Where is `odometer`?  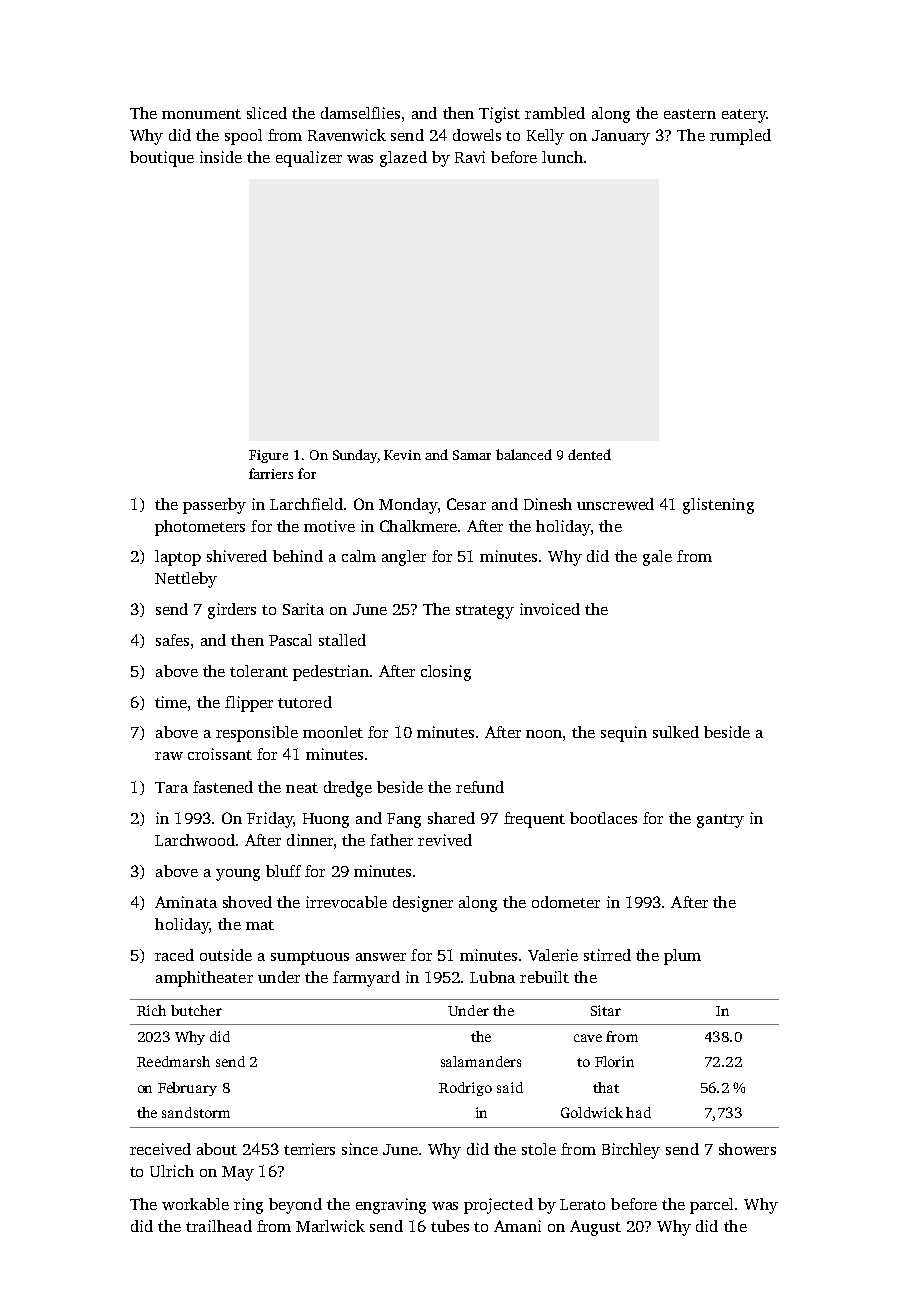 odometer is located at coordinates (566, 902).
